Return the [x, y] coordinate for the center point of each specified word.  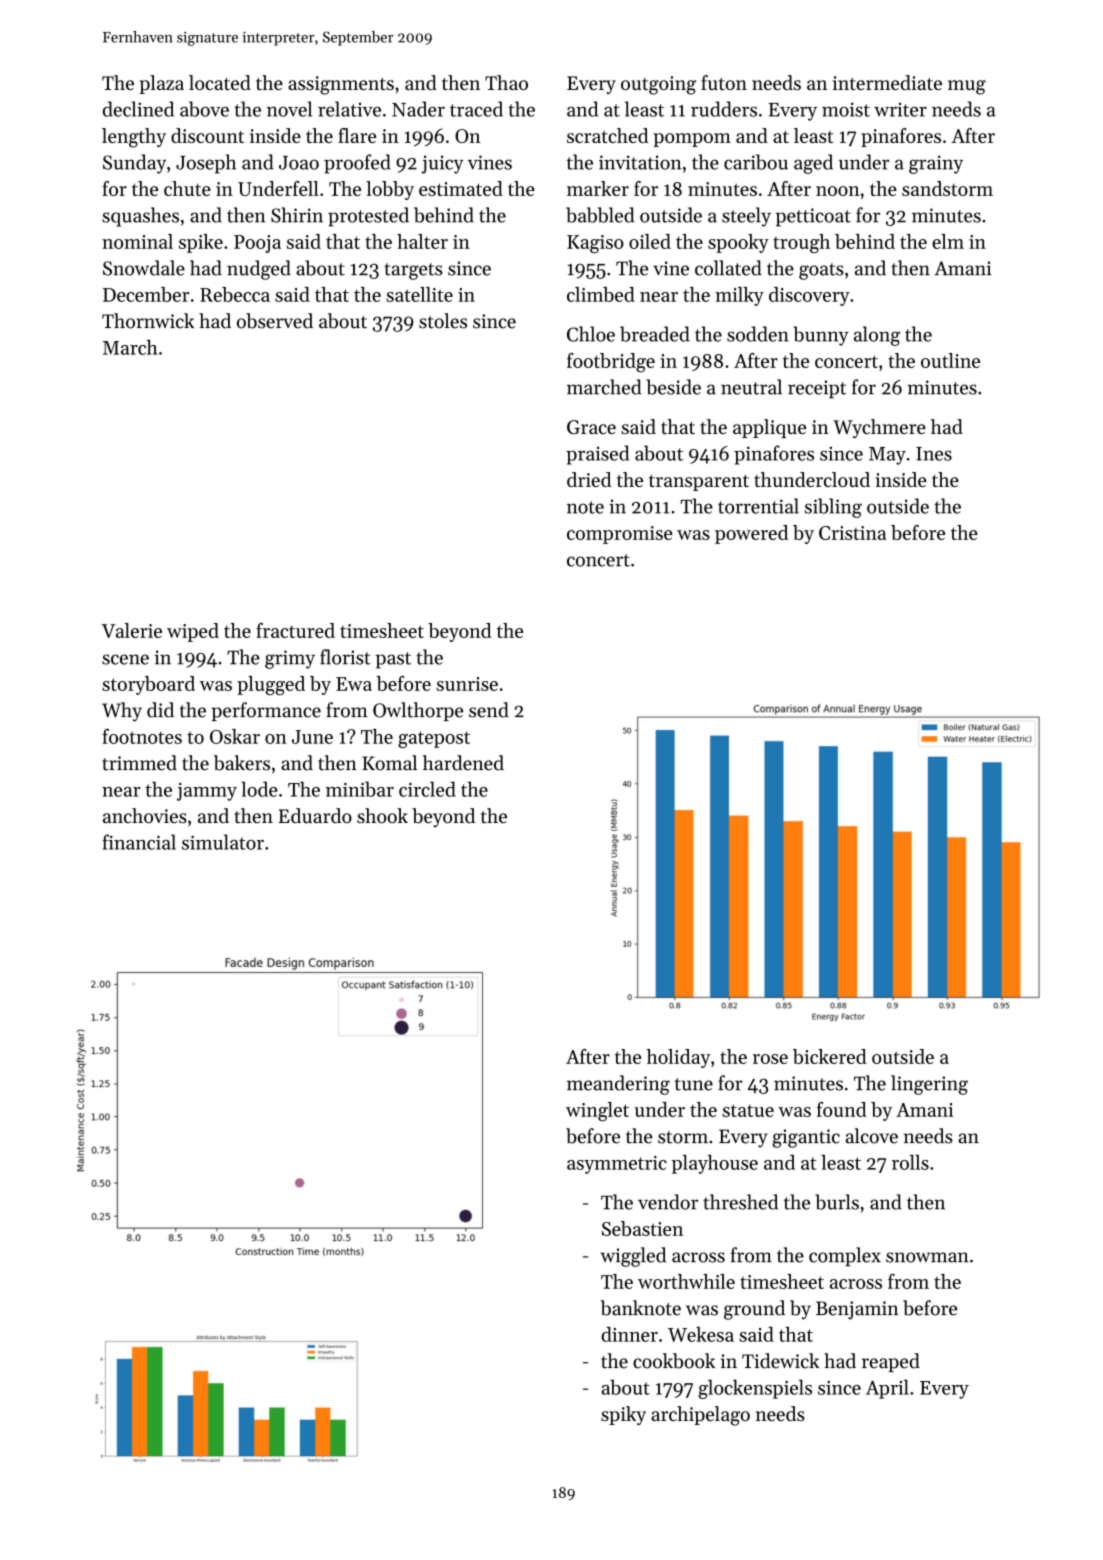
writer [900, 110]
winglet [597, 1111]
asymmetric [617, 1165]
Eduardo [315, 816]
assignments [341, 85]
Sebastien [642, 1228]
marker [598, 188]
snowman [927, 1257]
